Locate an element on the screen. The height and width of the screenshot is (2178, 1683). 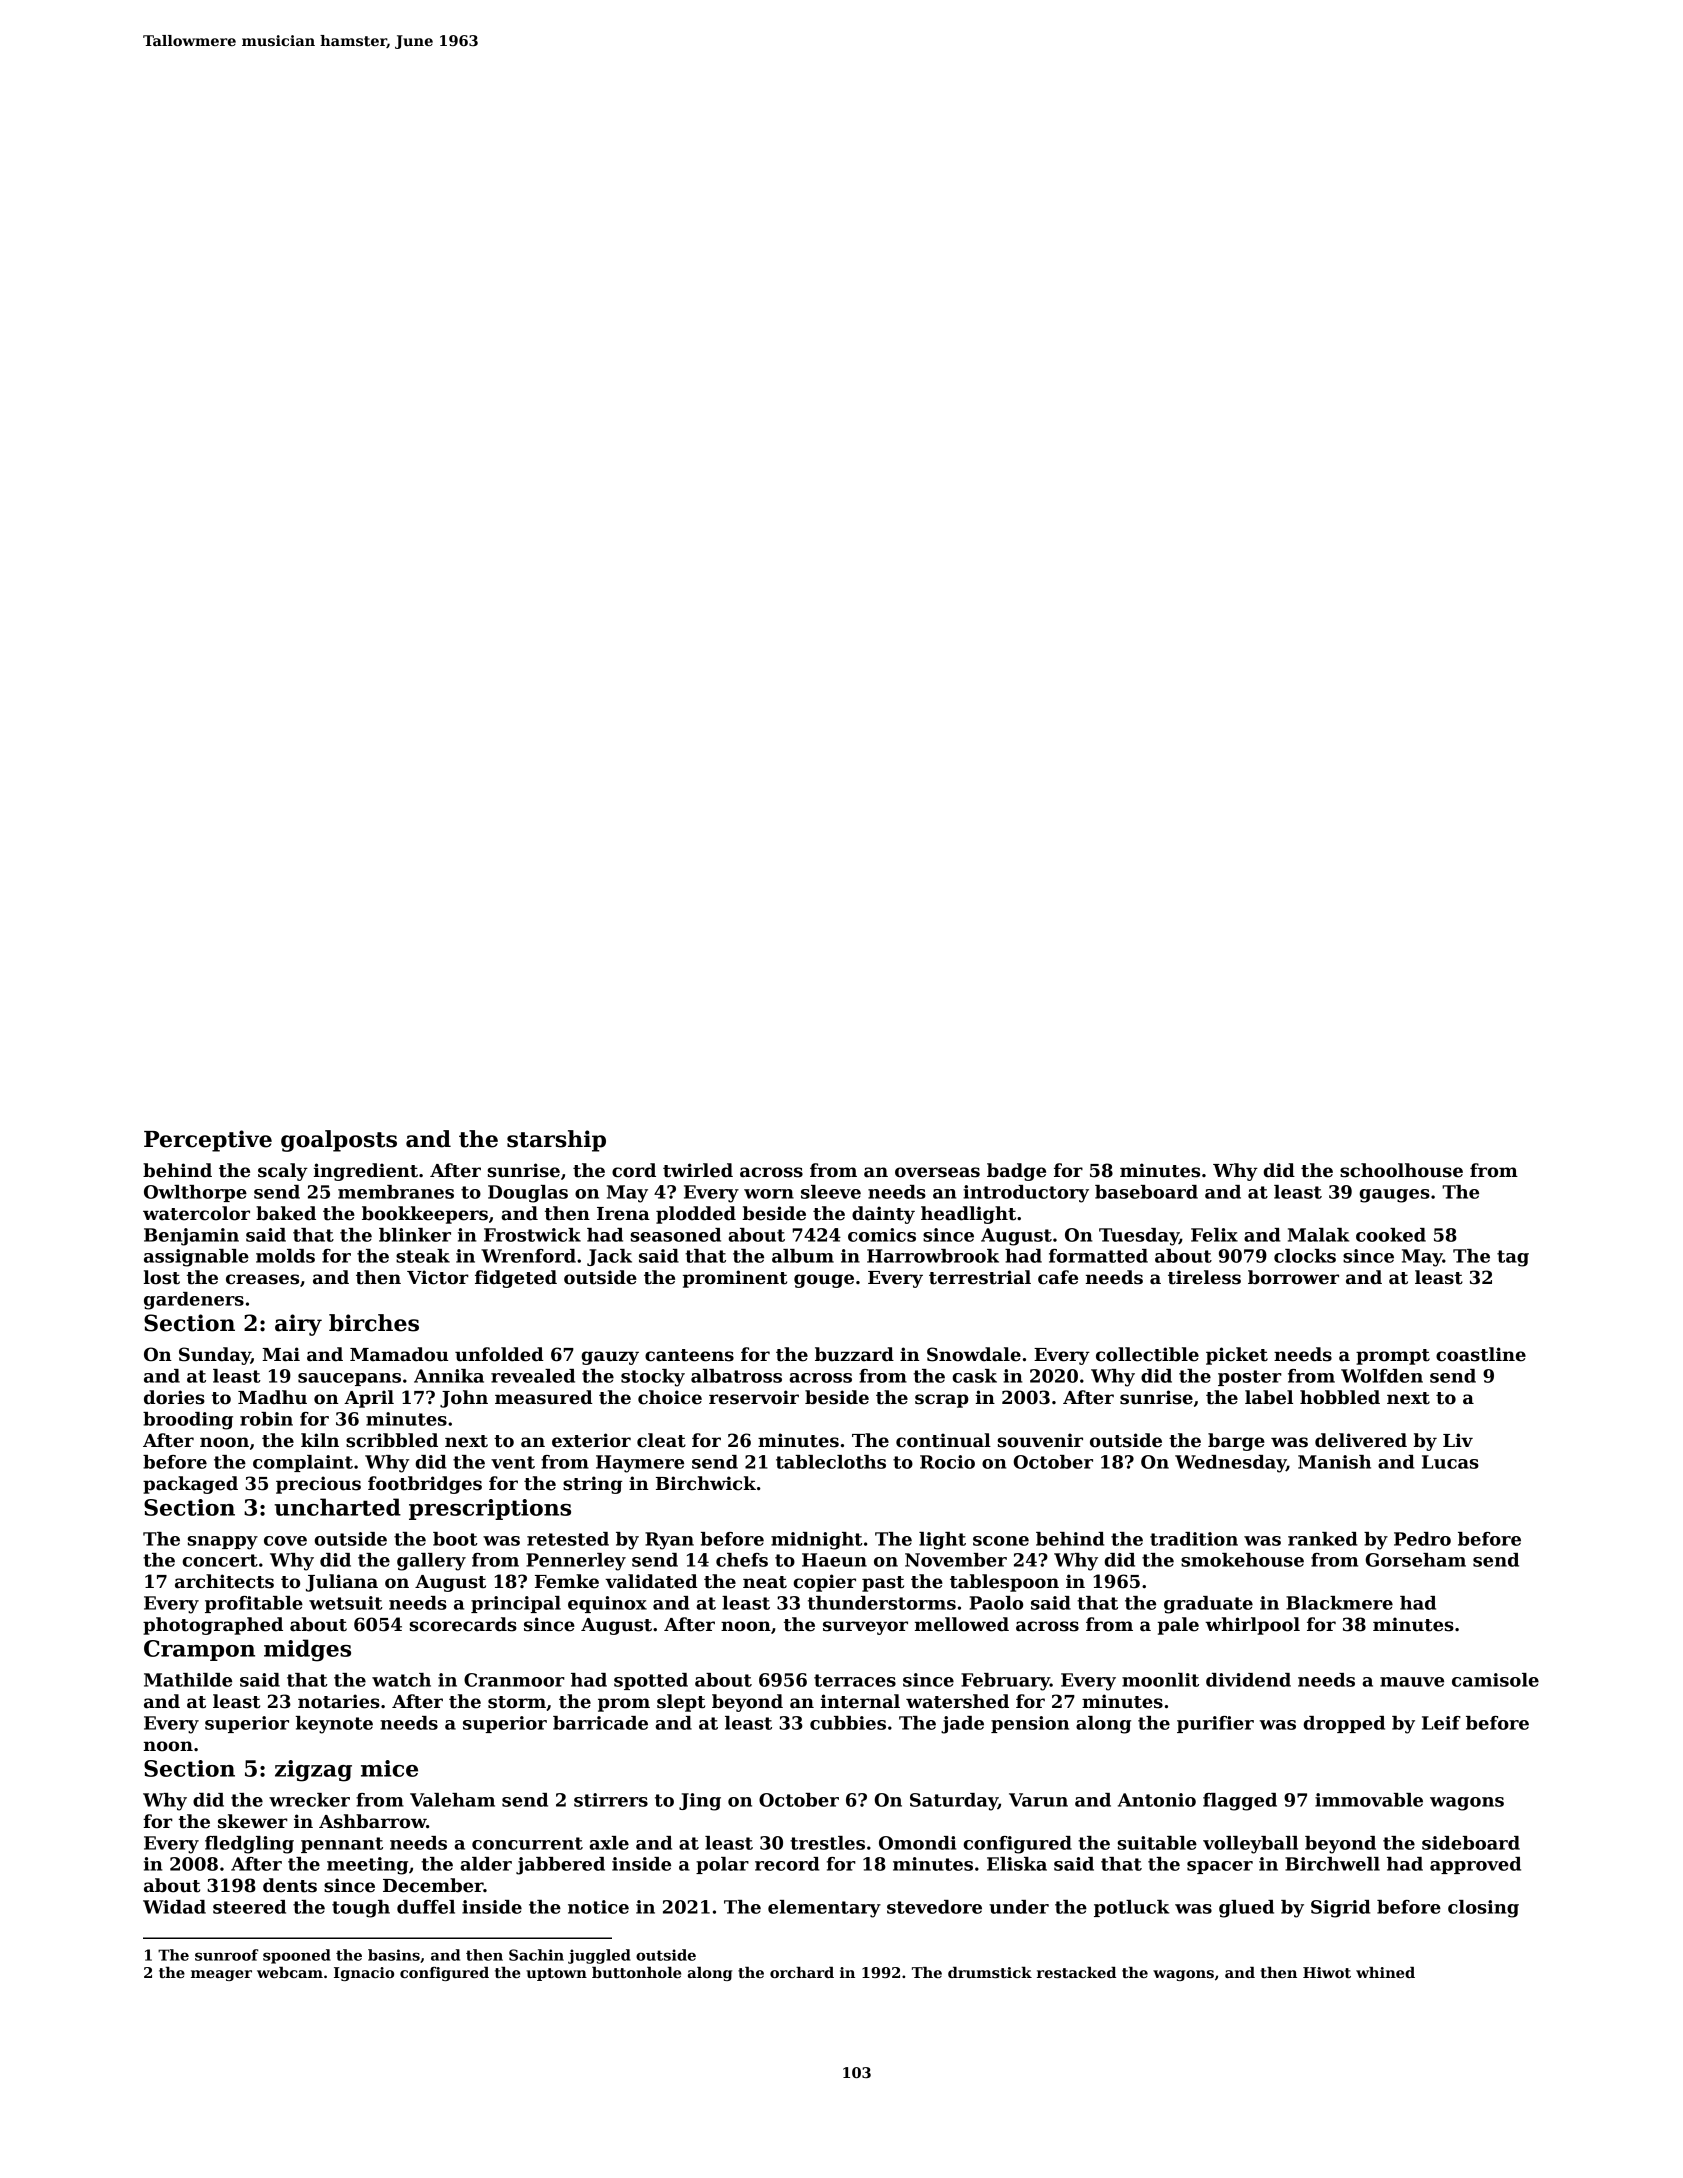
Birchwick is located at coordinates (706, 1483).
